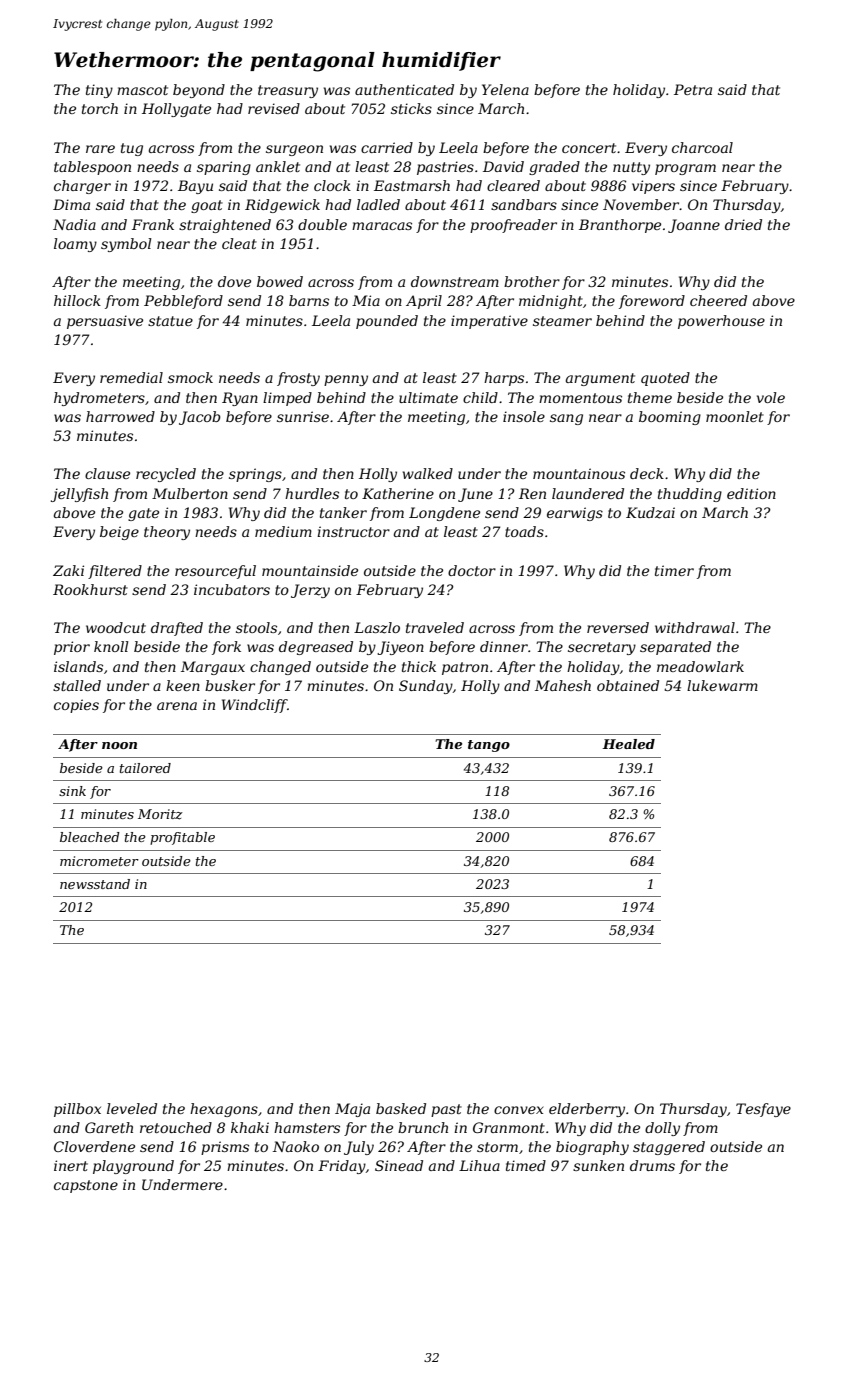 The width and height of the screenshot is (849, 1400). Describe the element at coordinates (629, 744) in the screenshot. I see `Healed` at that location.
